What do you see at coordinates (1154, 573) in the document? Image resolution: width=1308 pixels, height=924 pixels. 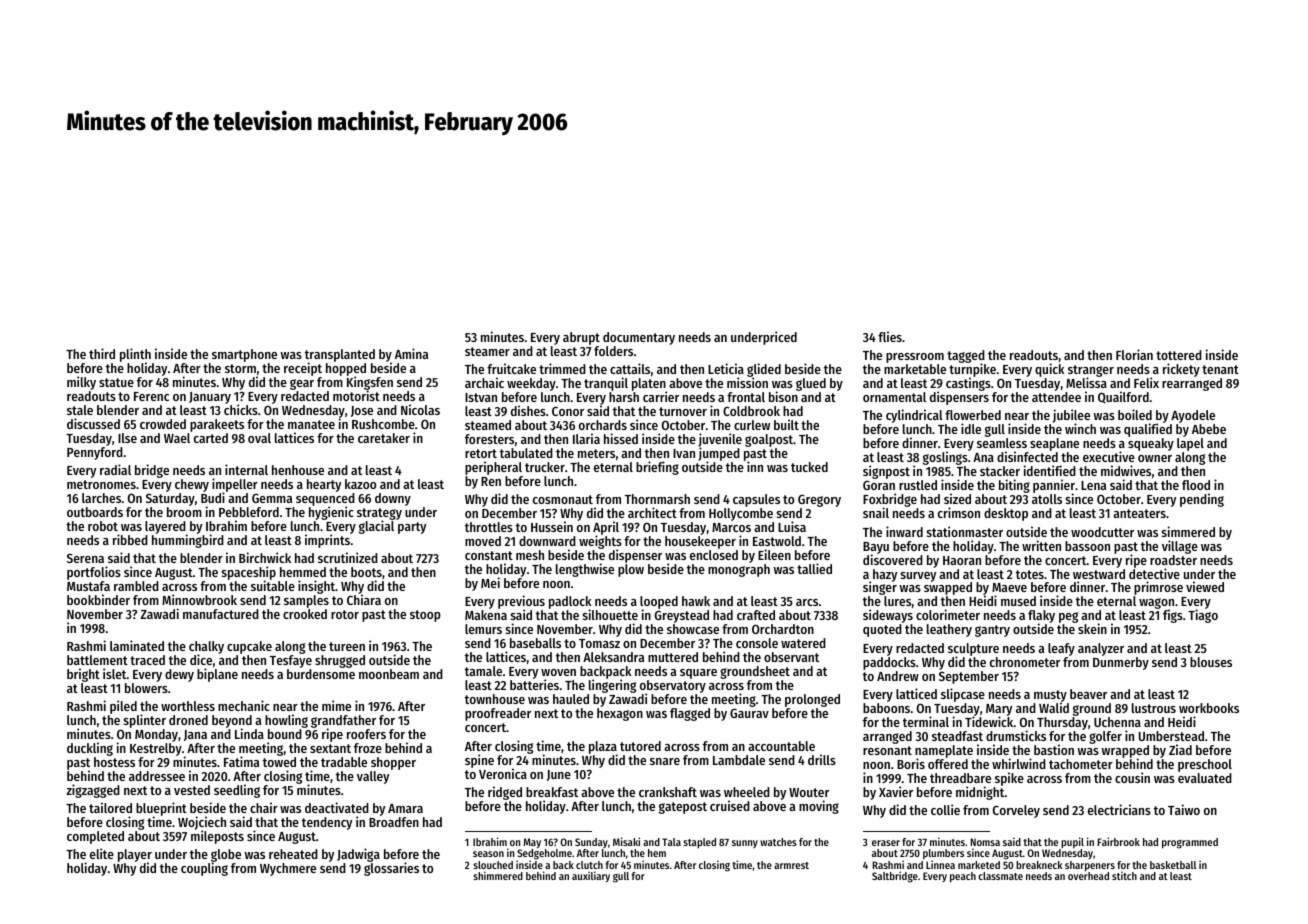 I see `detective` at bounding box center [1154, 573].
